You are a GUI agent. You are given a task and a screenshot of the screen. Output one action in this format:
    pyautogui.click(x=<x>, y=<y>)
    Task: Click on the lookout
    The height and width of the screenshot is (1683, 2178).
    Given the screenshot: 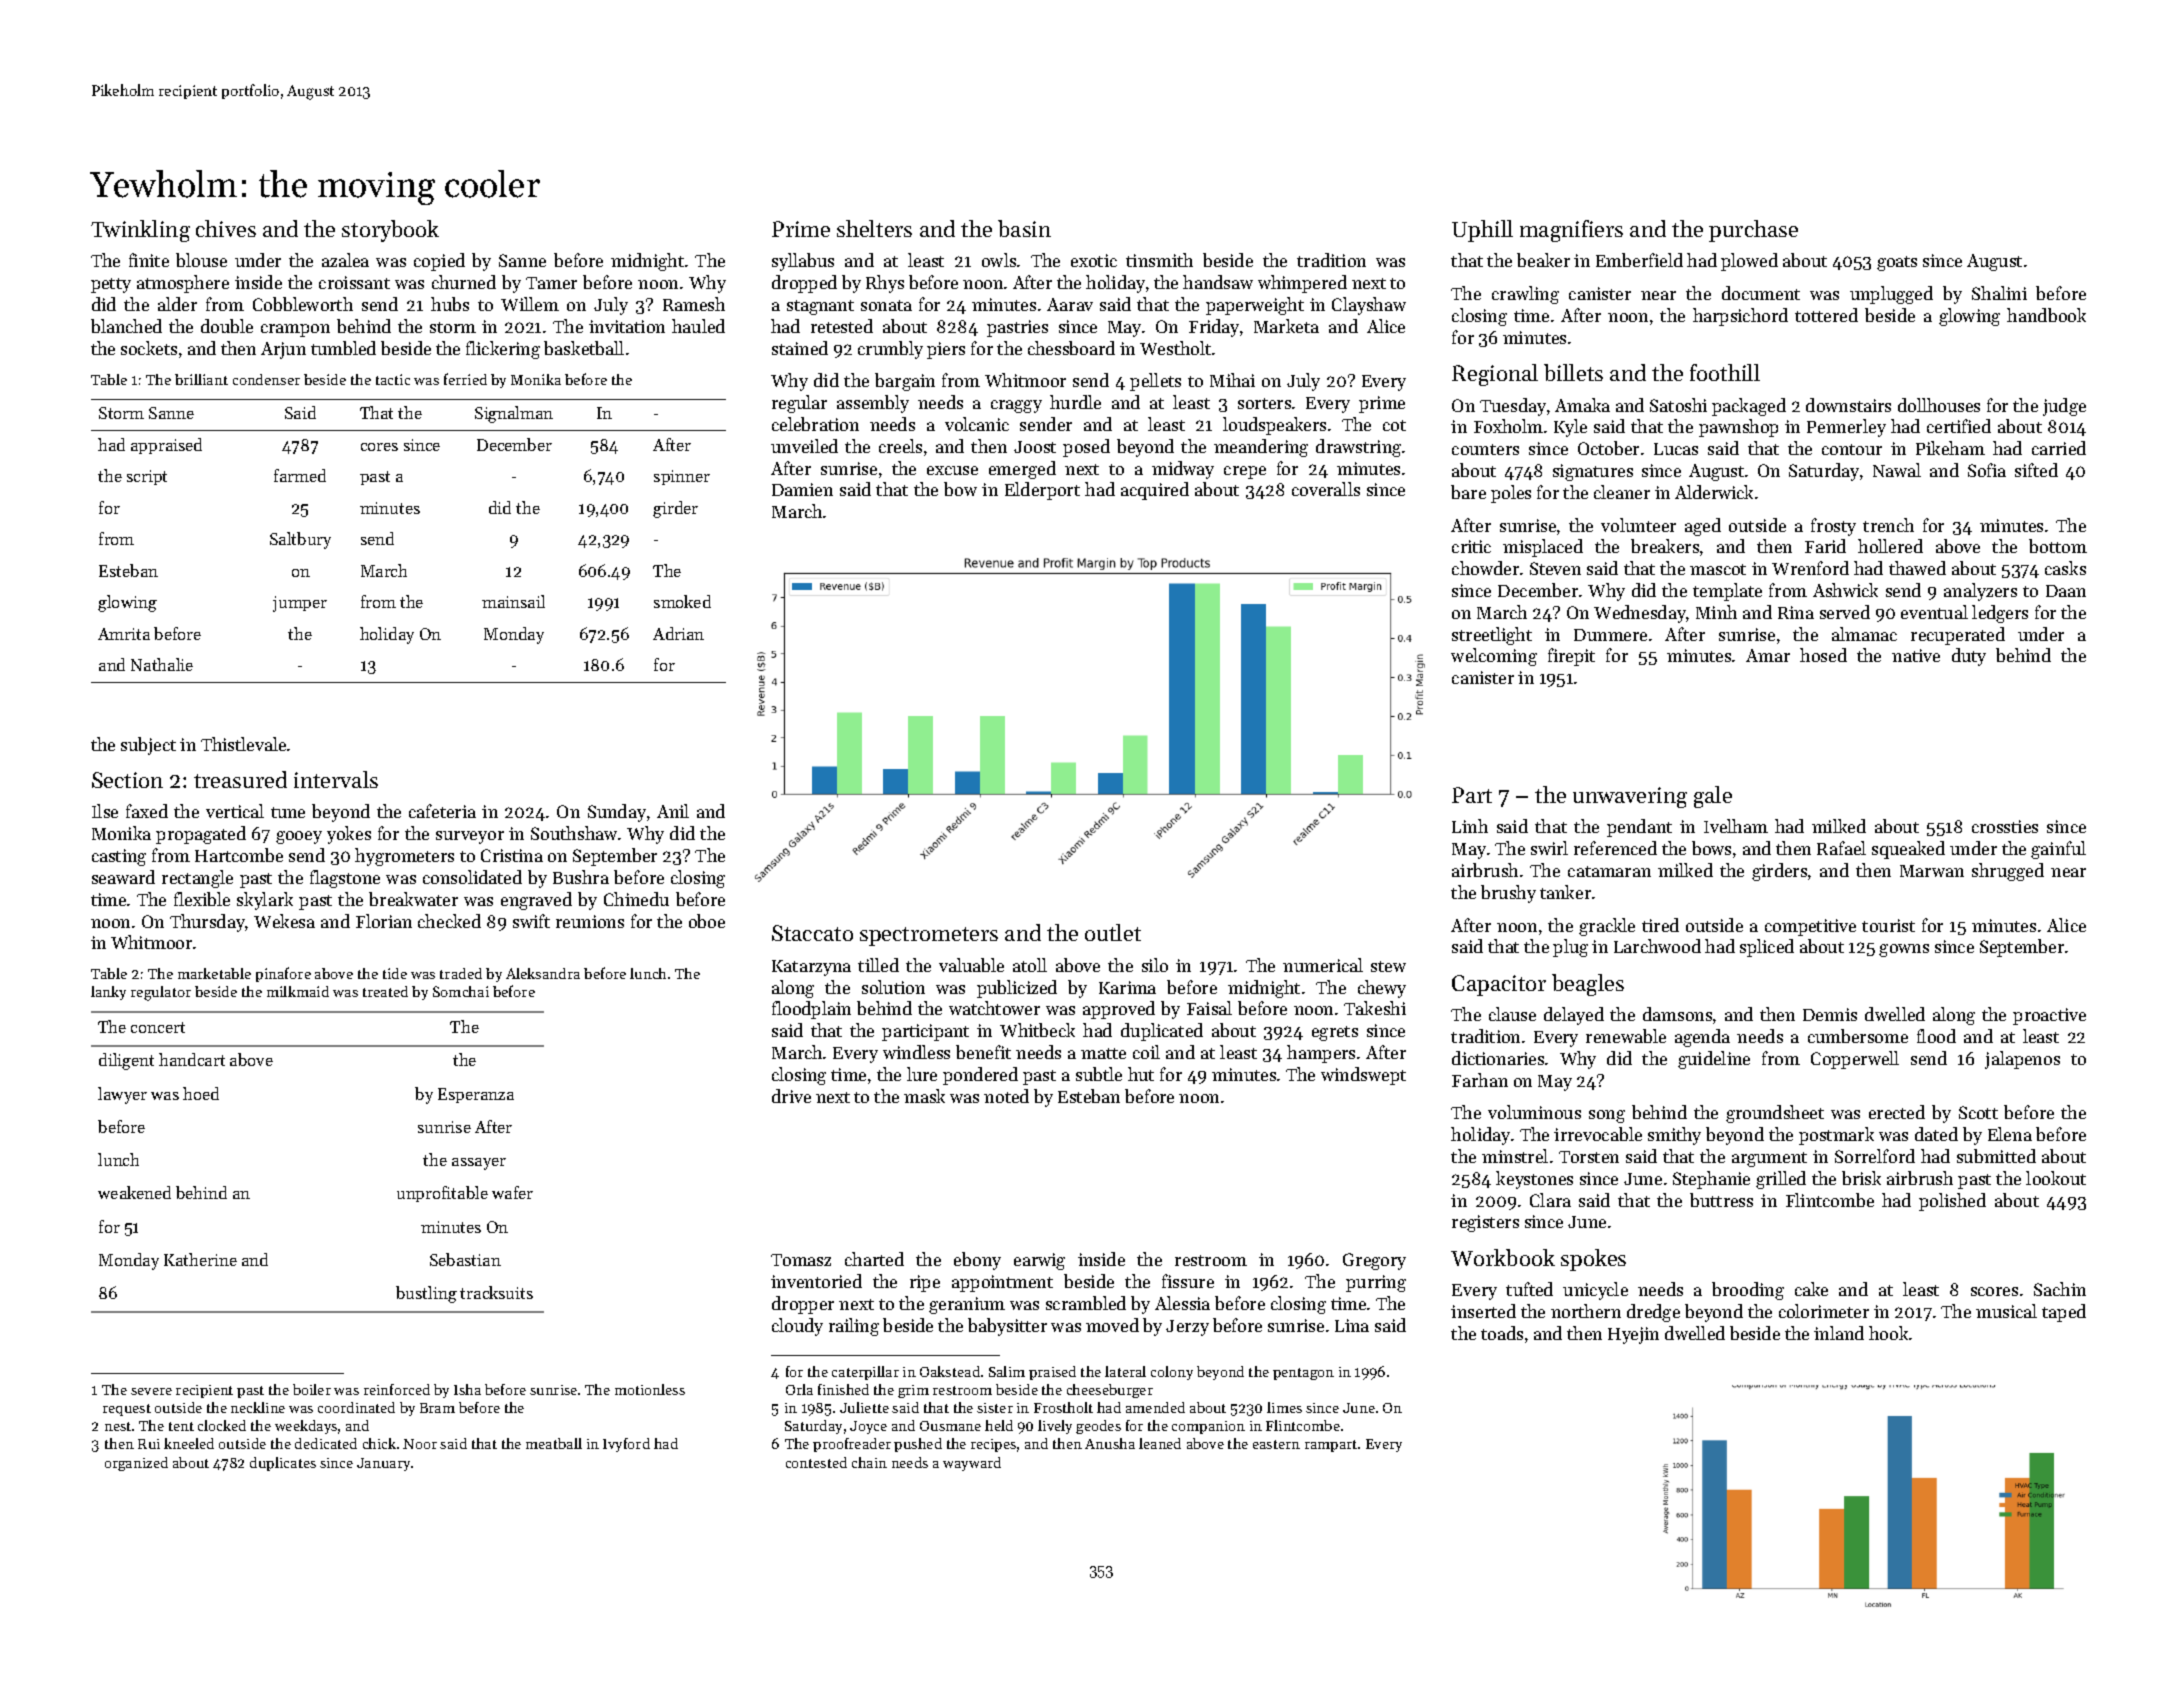 What is the action you would take?
    pyautogui.click(x=2056, y=1178)
